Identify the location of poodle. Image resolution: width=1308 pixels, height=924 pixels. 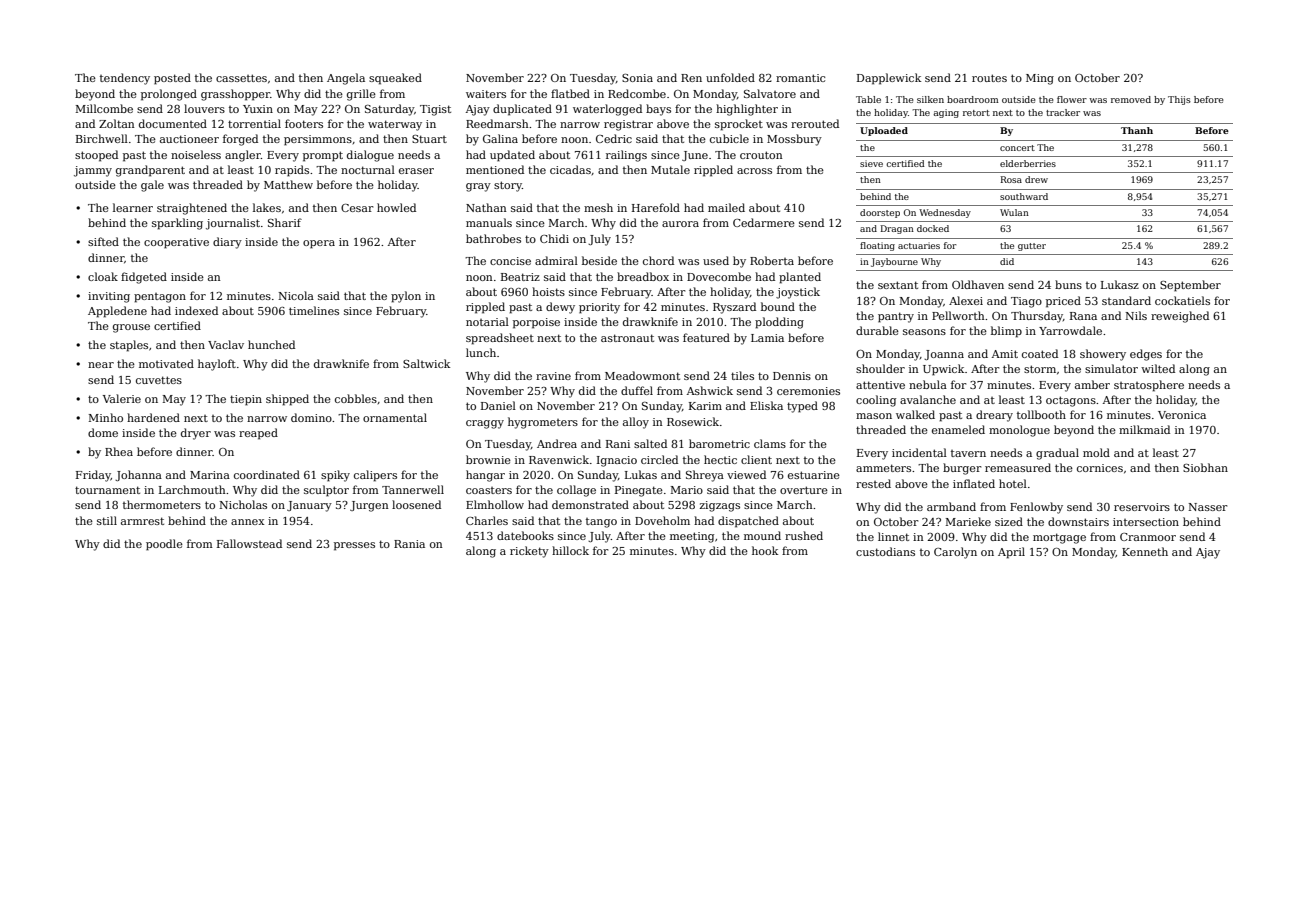
(164, 545).
